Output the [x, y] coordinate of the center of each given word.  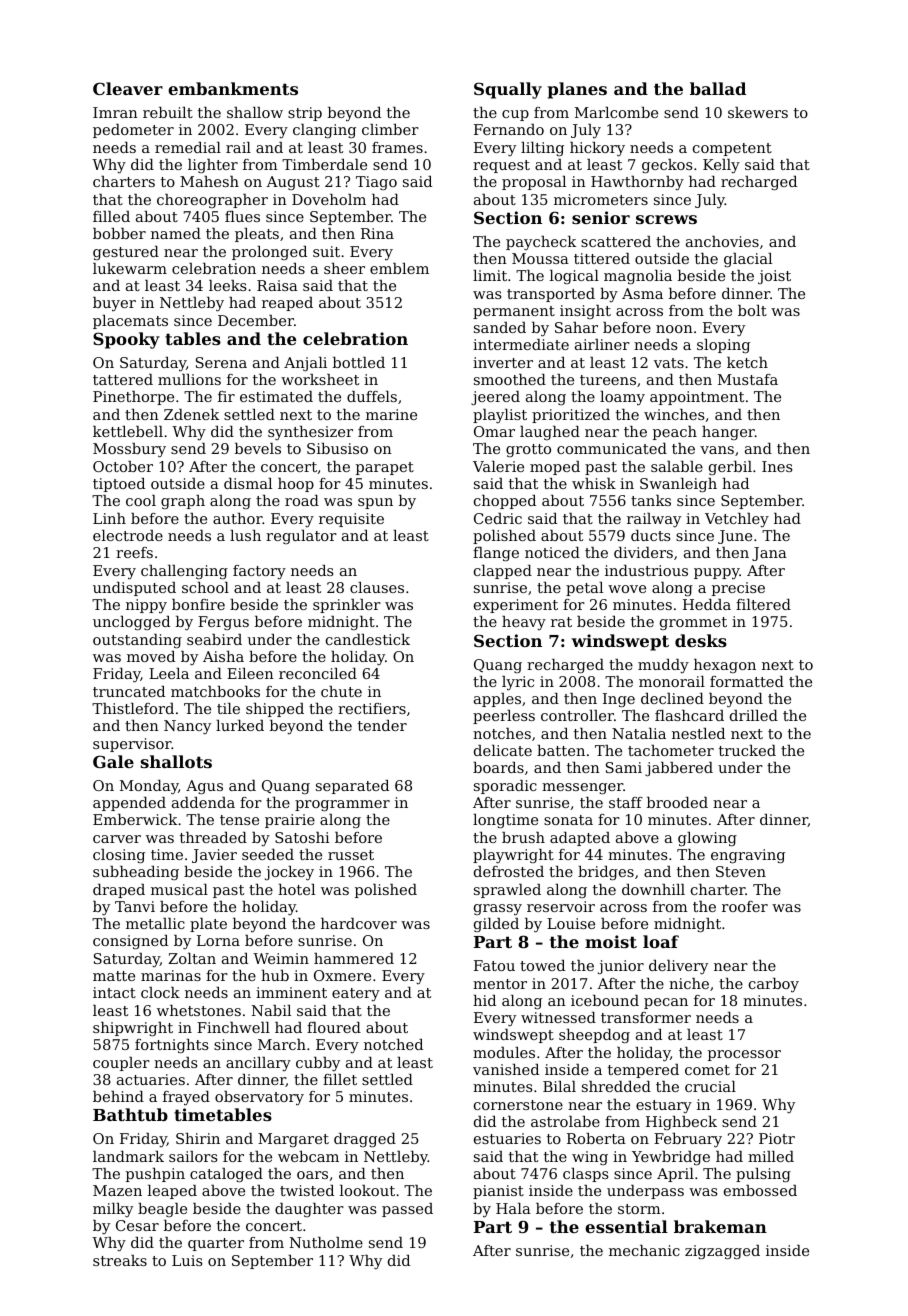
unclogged [131, 623]
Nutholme [326, 1242]
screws [666, 219]
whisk [594, 483]
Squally [508, 90]
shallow [255, 112]
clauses [377, 587]
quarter [216, 1244]
